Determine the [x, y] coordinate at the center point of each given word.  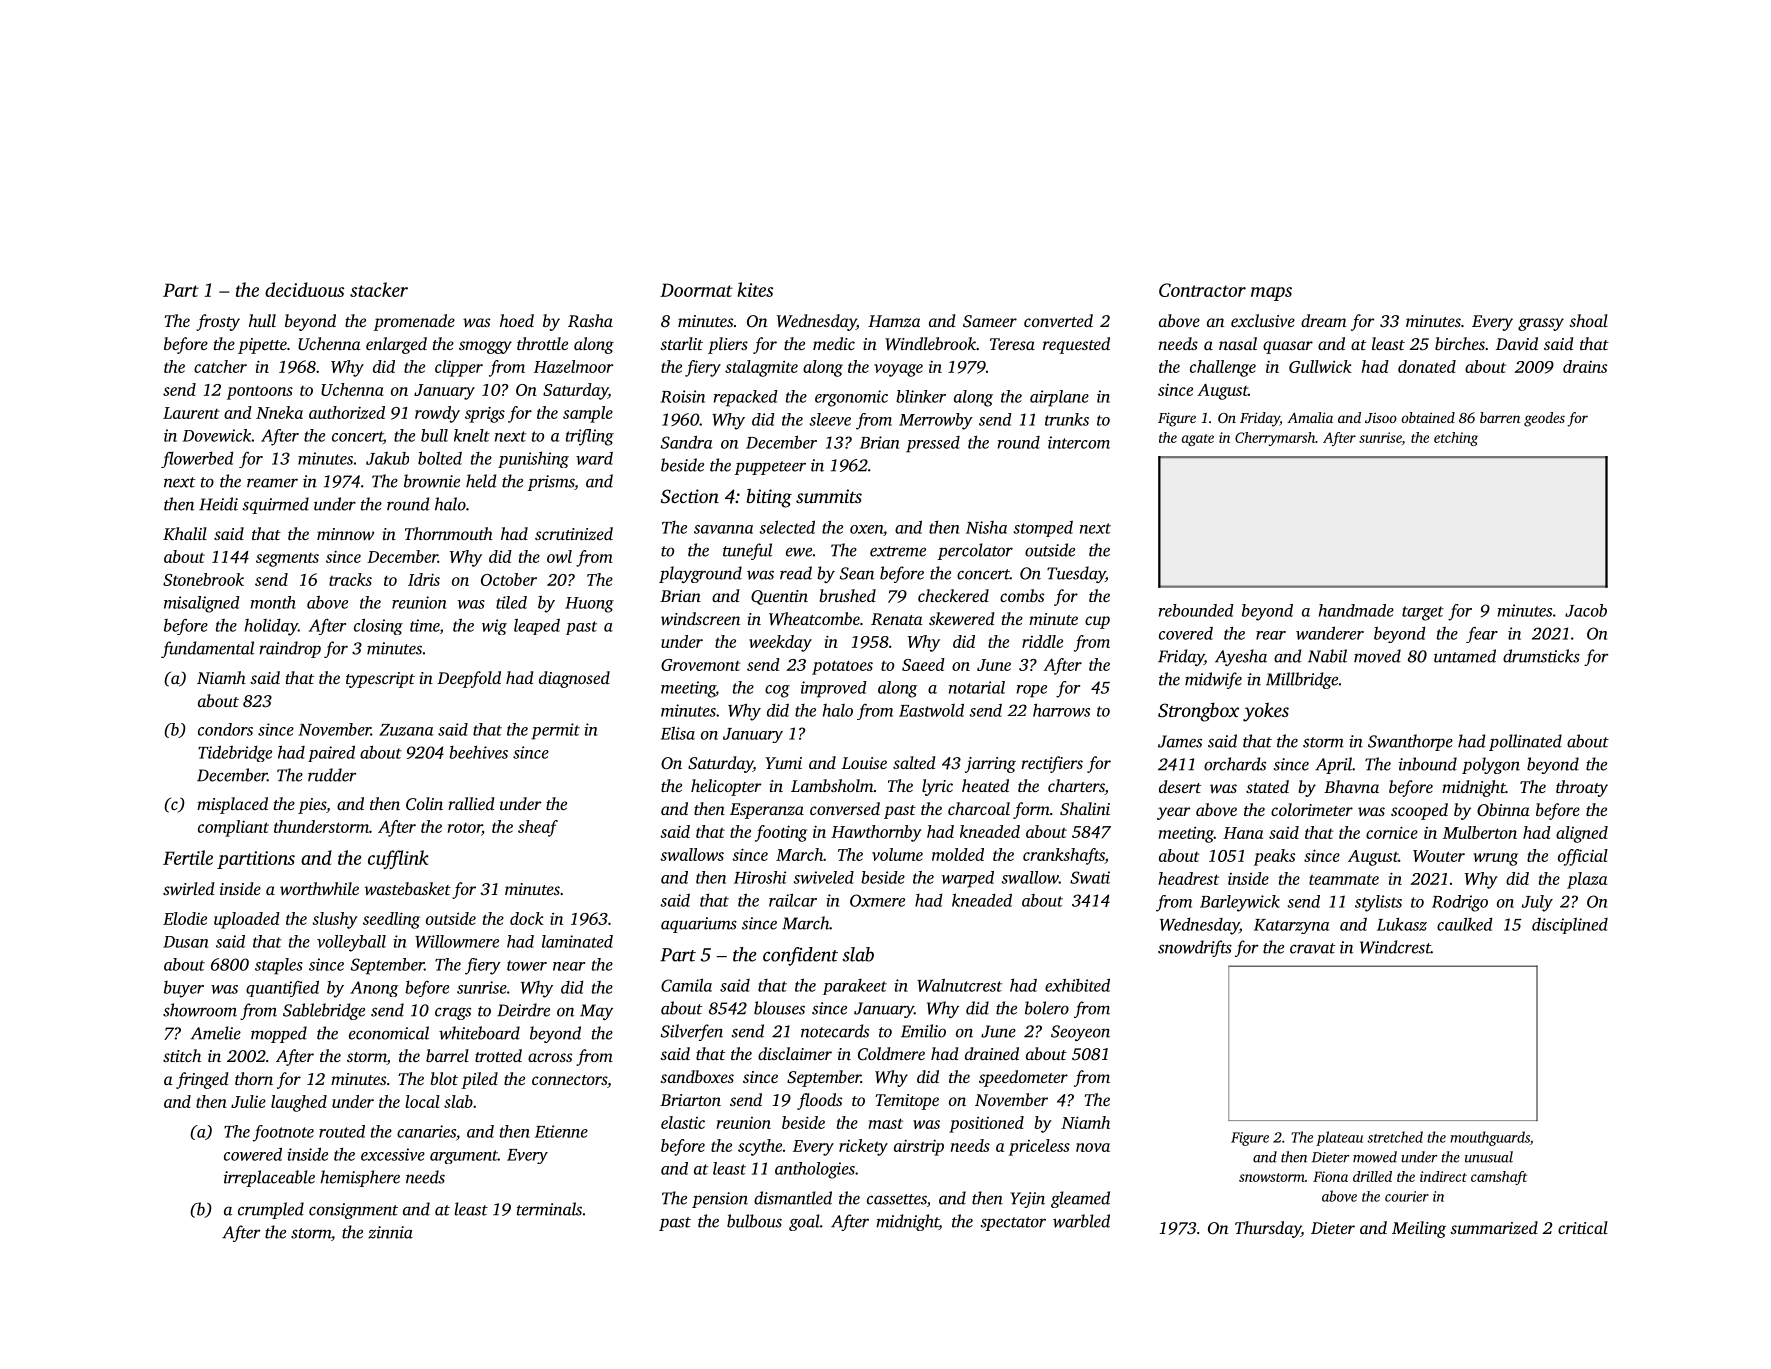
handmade [1356, 610]
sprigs [485, 414]
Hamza [894, 321]
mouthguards [1490, 1138]
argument [464, 1157]
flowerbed [197, 460]
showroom [200, 1010]
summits [829, 496]
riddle [1042, 641]
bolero [1047, 1008]
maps [1271, 294]
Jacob [1586, 610]
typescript [380, 680]
